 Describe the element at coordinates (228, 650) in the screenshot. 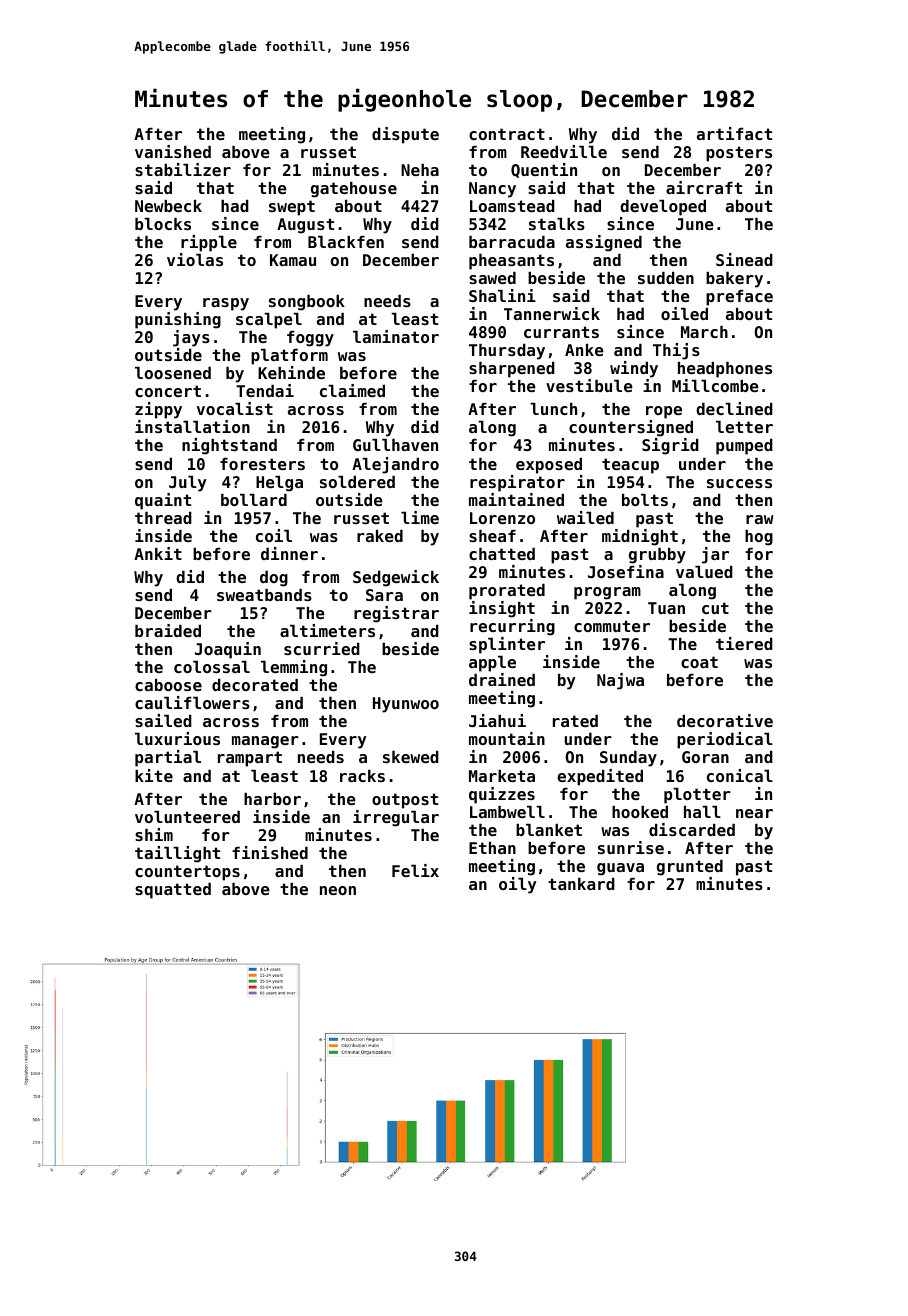

I see `Joaquin` at that location.
